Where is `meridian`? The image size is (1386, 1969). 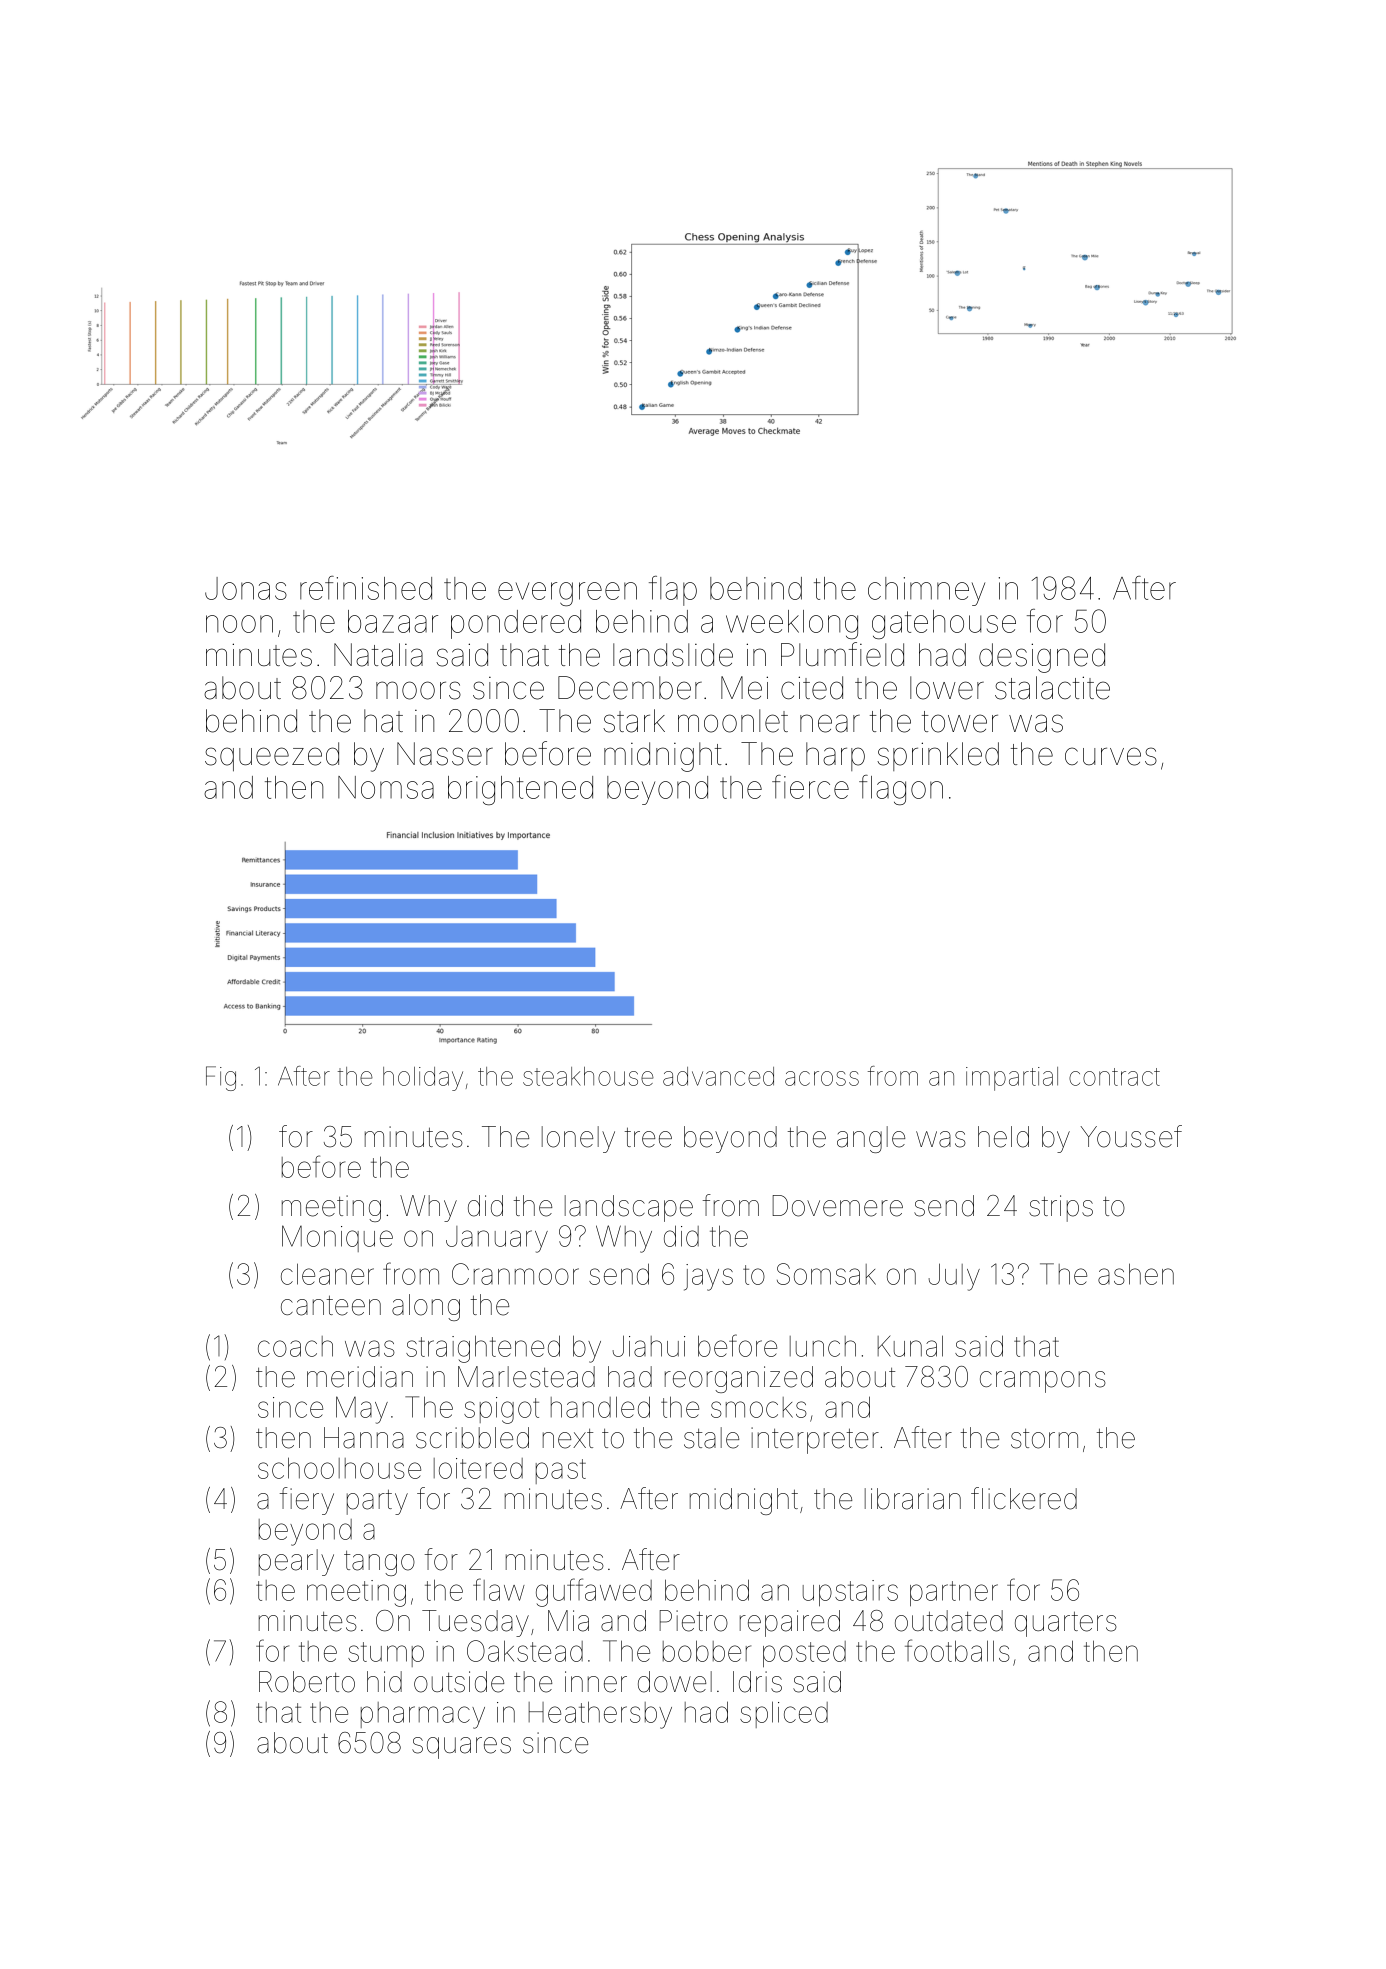 meridian is located at coordinates (360, 1377).
